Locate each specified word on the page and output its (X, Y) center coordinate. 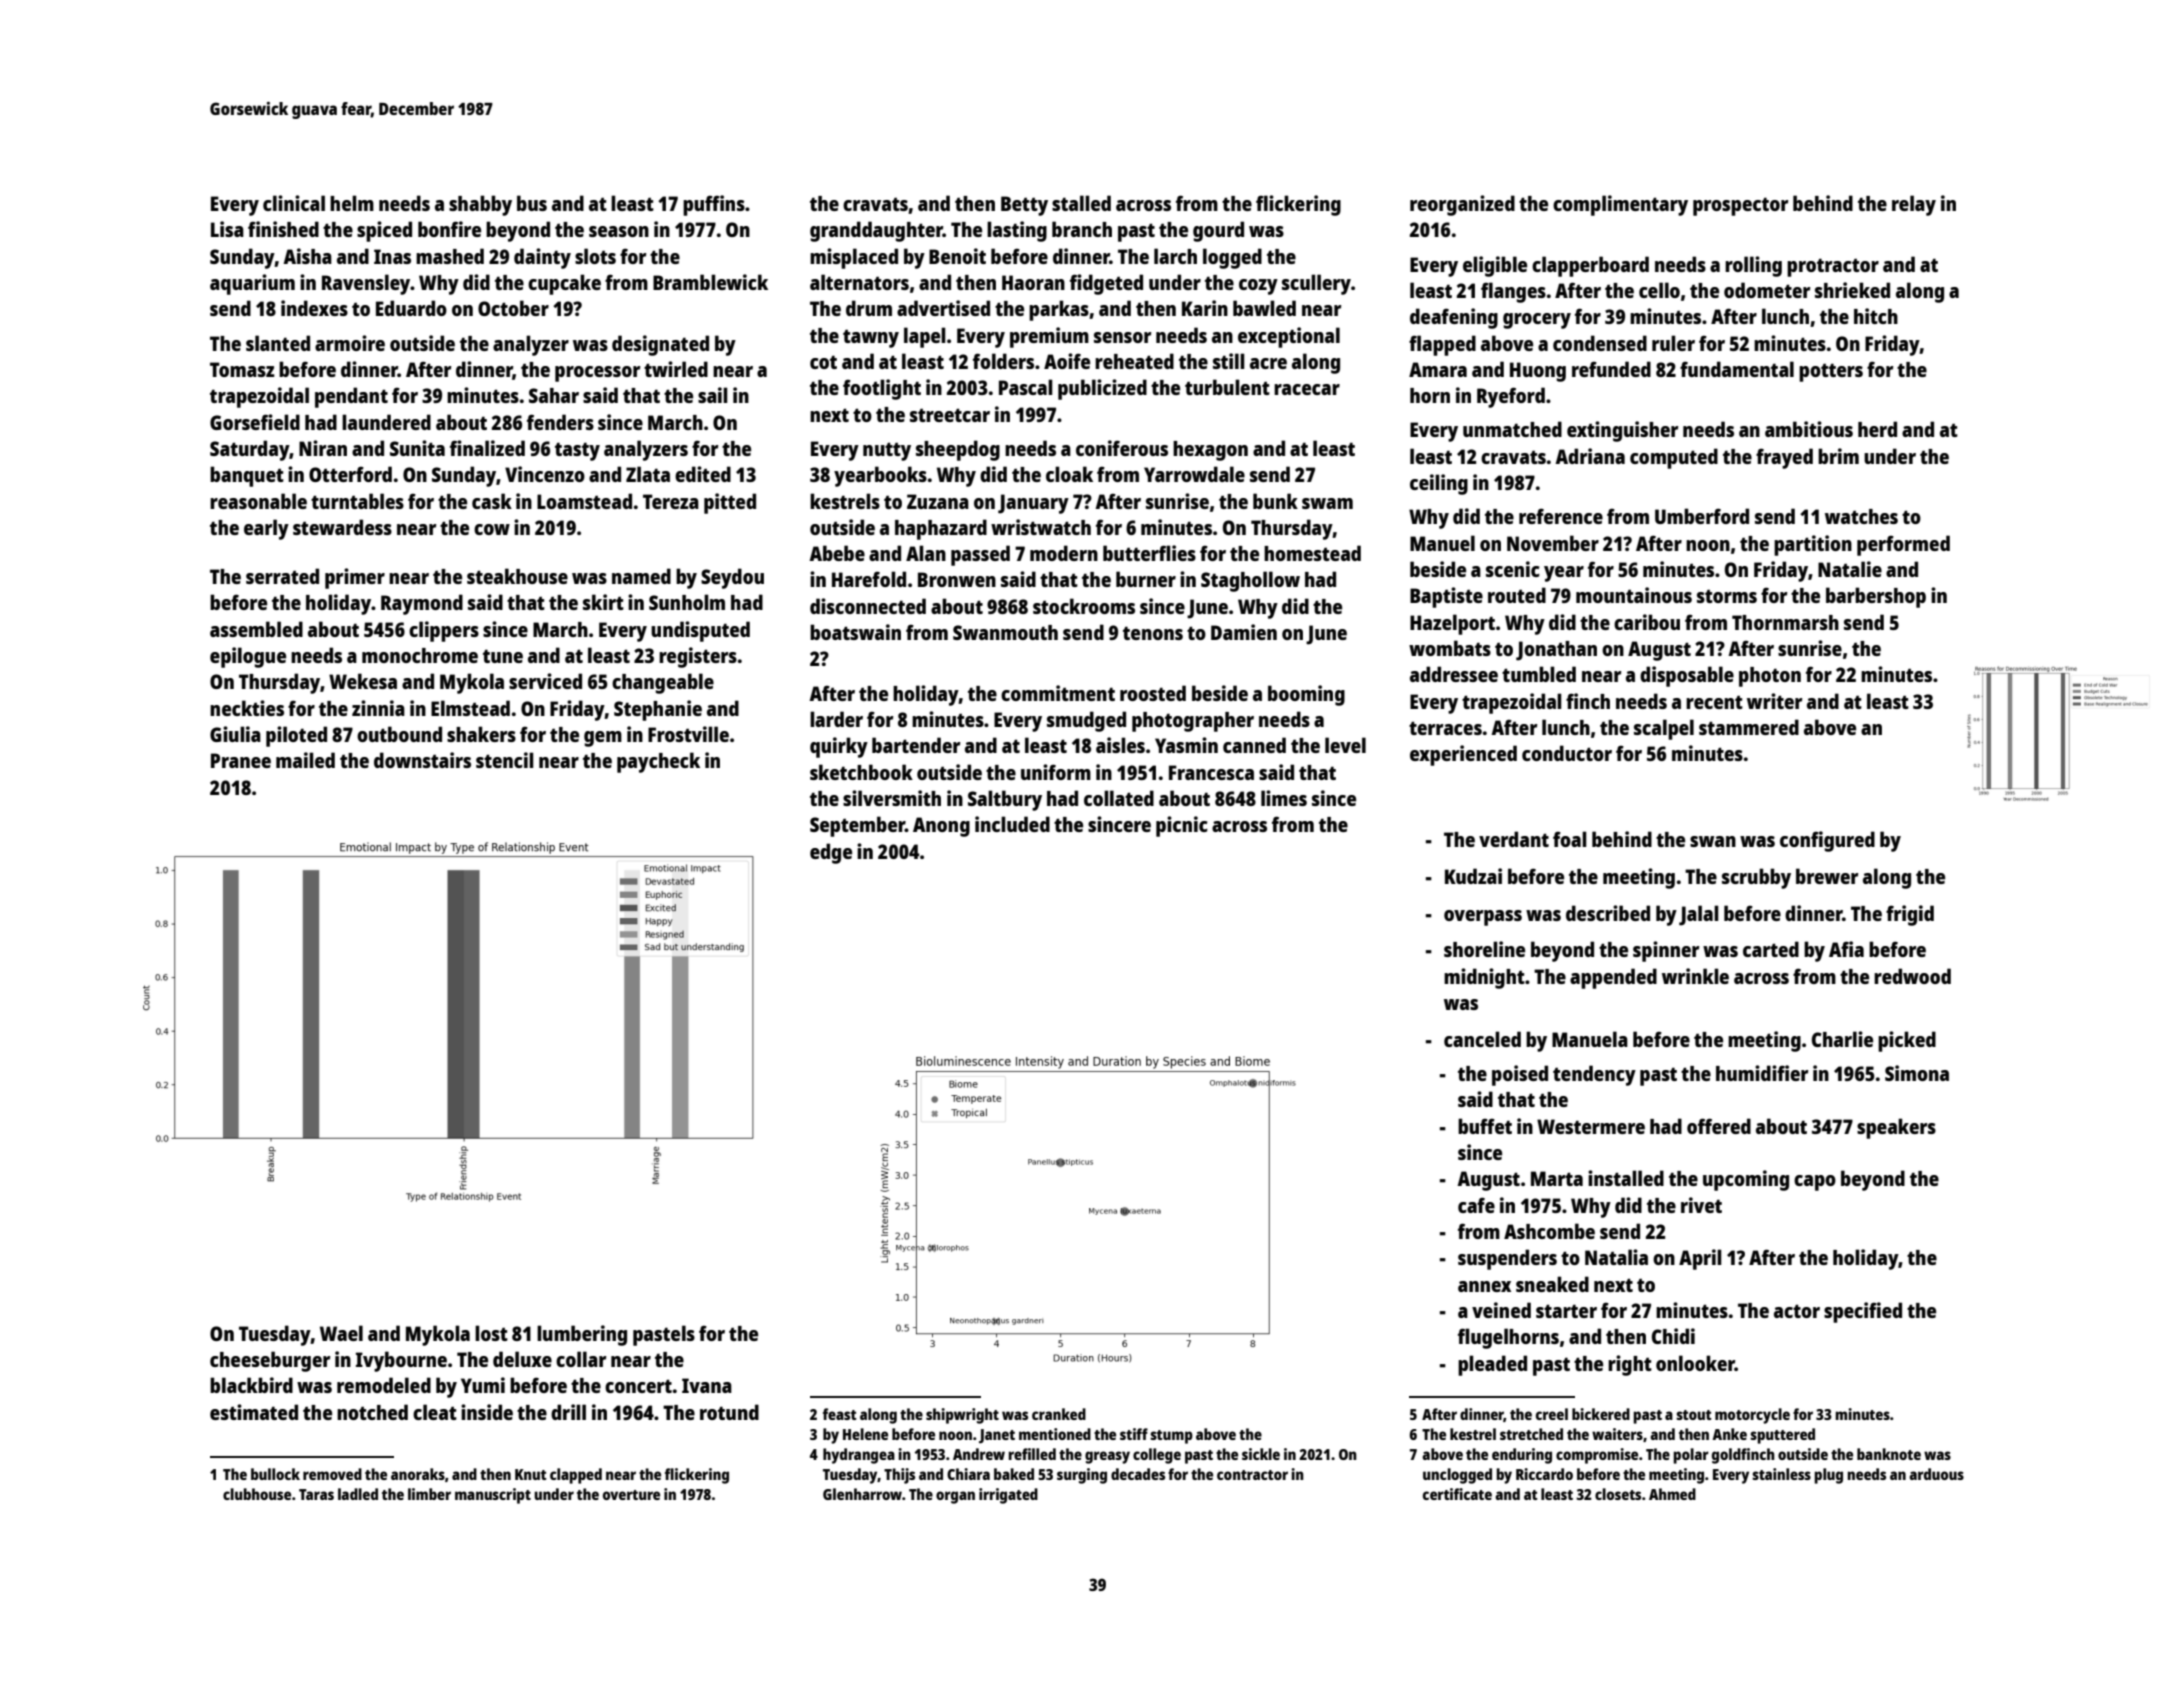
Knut (531, 1474)
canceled (1482, 1039)
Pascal (1026, 387)
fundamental (1737, 369)
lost (491, 1333)
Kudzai (1473, 876)
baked (1014, 1474)
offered (1719, 1126)
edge (831, 853)
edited (703, 474)
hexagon (1210, 451)
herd (1877, 429)
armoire (350, 343)
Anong (941, 827)
